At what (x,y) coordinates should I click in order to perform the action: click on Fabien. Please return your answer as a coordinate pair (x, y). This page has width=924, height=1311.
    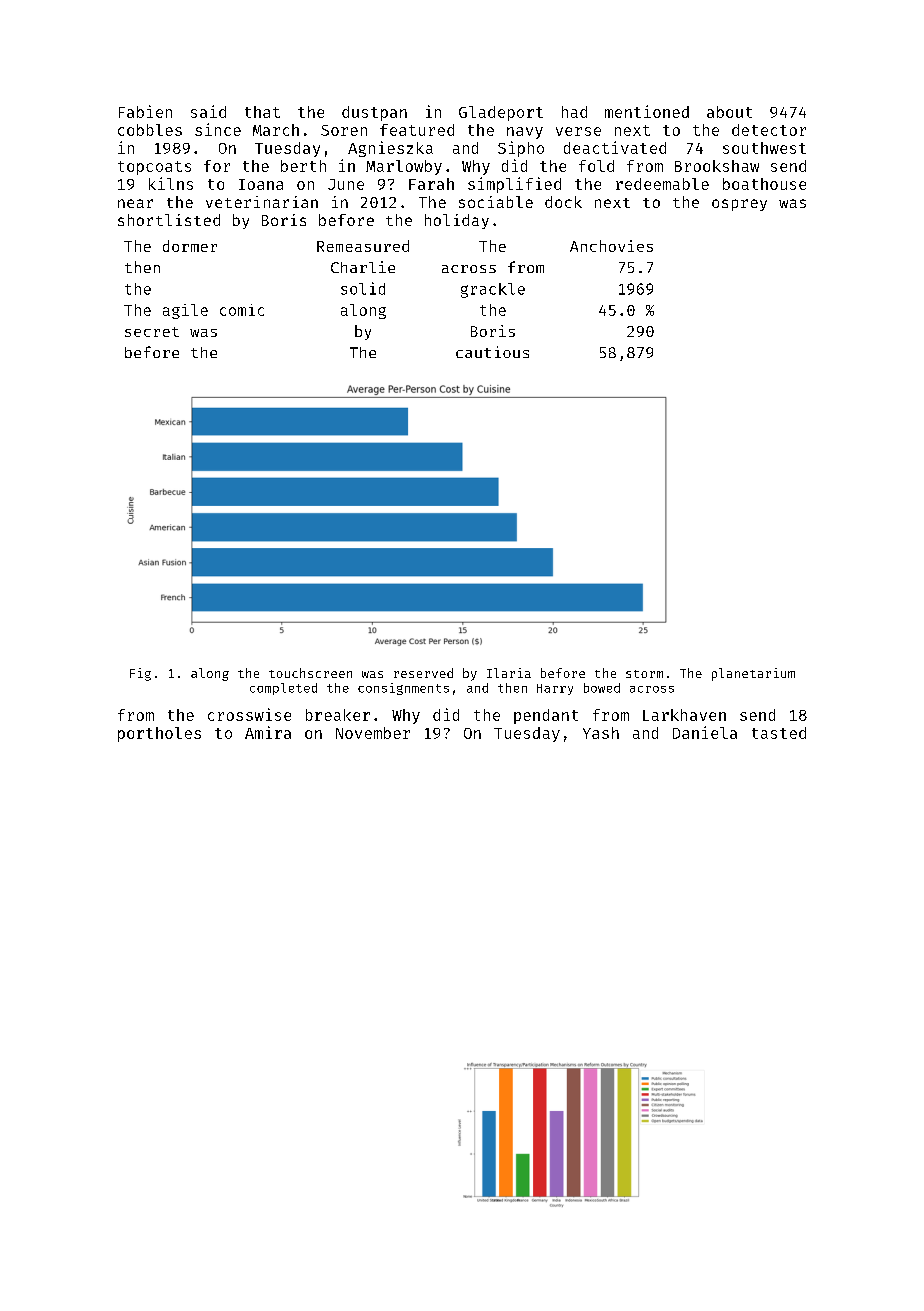
    Looking at the image, I should click on (145, 111).
